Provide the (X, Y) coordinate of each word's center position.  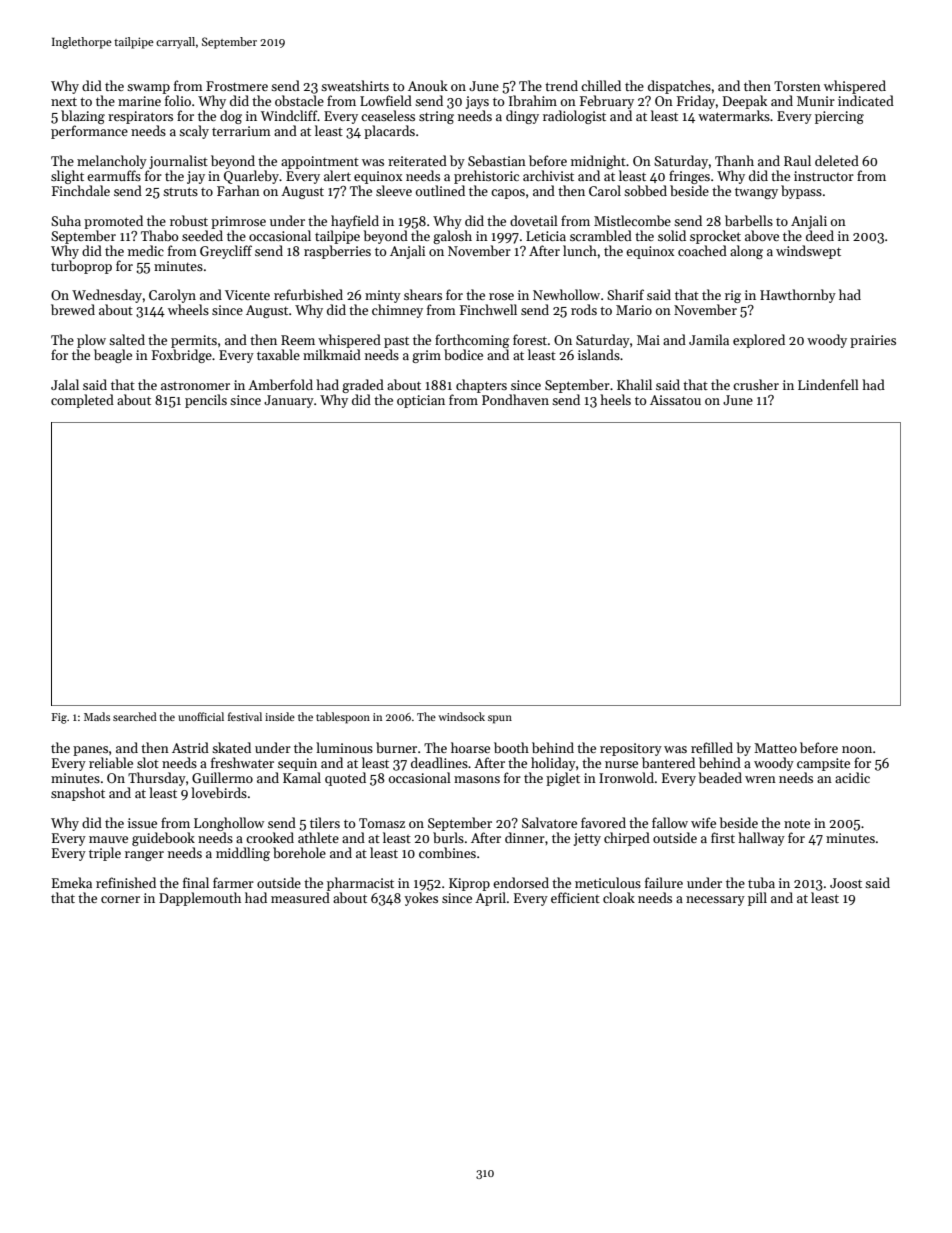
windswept (808, 252)
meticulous (608, 882)
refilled (712, 747)
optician (421, 401)
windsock (461, 716)
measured (300, 897)
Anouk (428, 85)
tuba (761, 882)
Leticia (546, 236)
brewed (73, 309)
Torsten (797, 86)
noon (857, 749)
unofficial (201, 716)
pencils (206, 401)
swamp (148, 89)
